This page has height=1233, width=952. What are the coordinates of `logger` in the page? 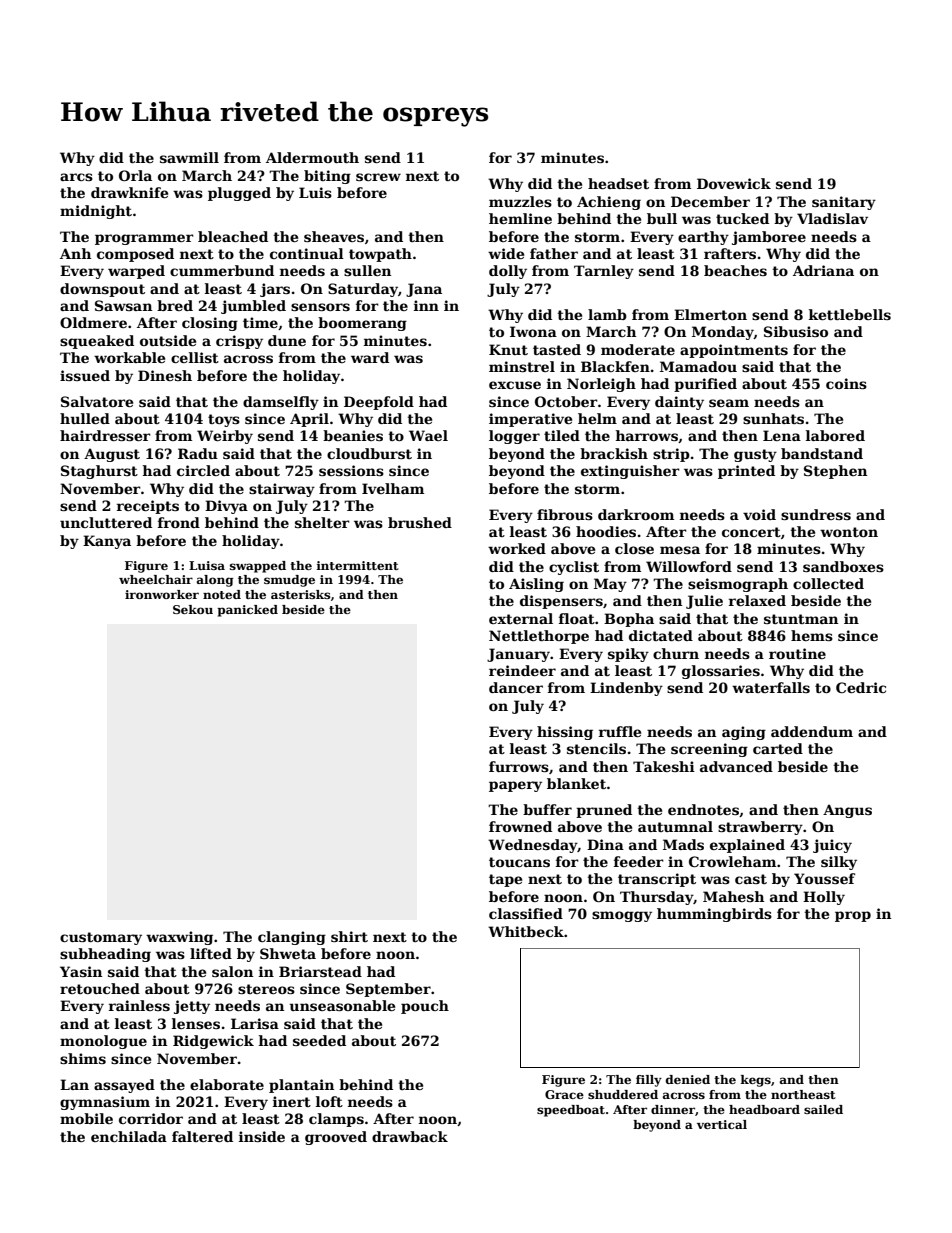 It's located at (514, 437).
